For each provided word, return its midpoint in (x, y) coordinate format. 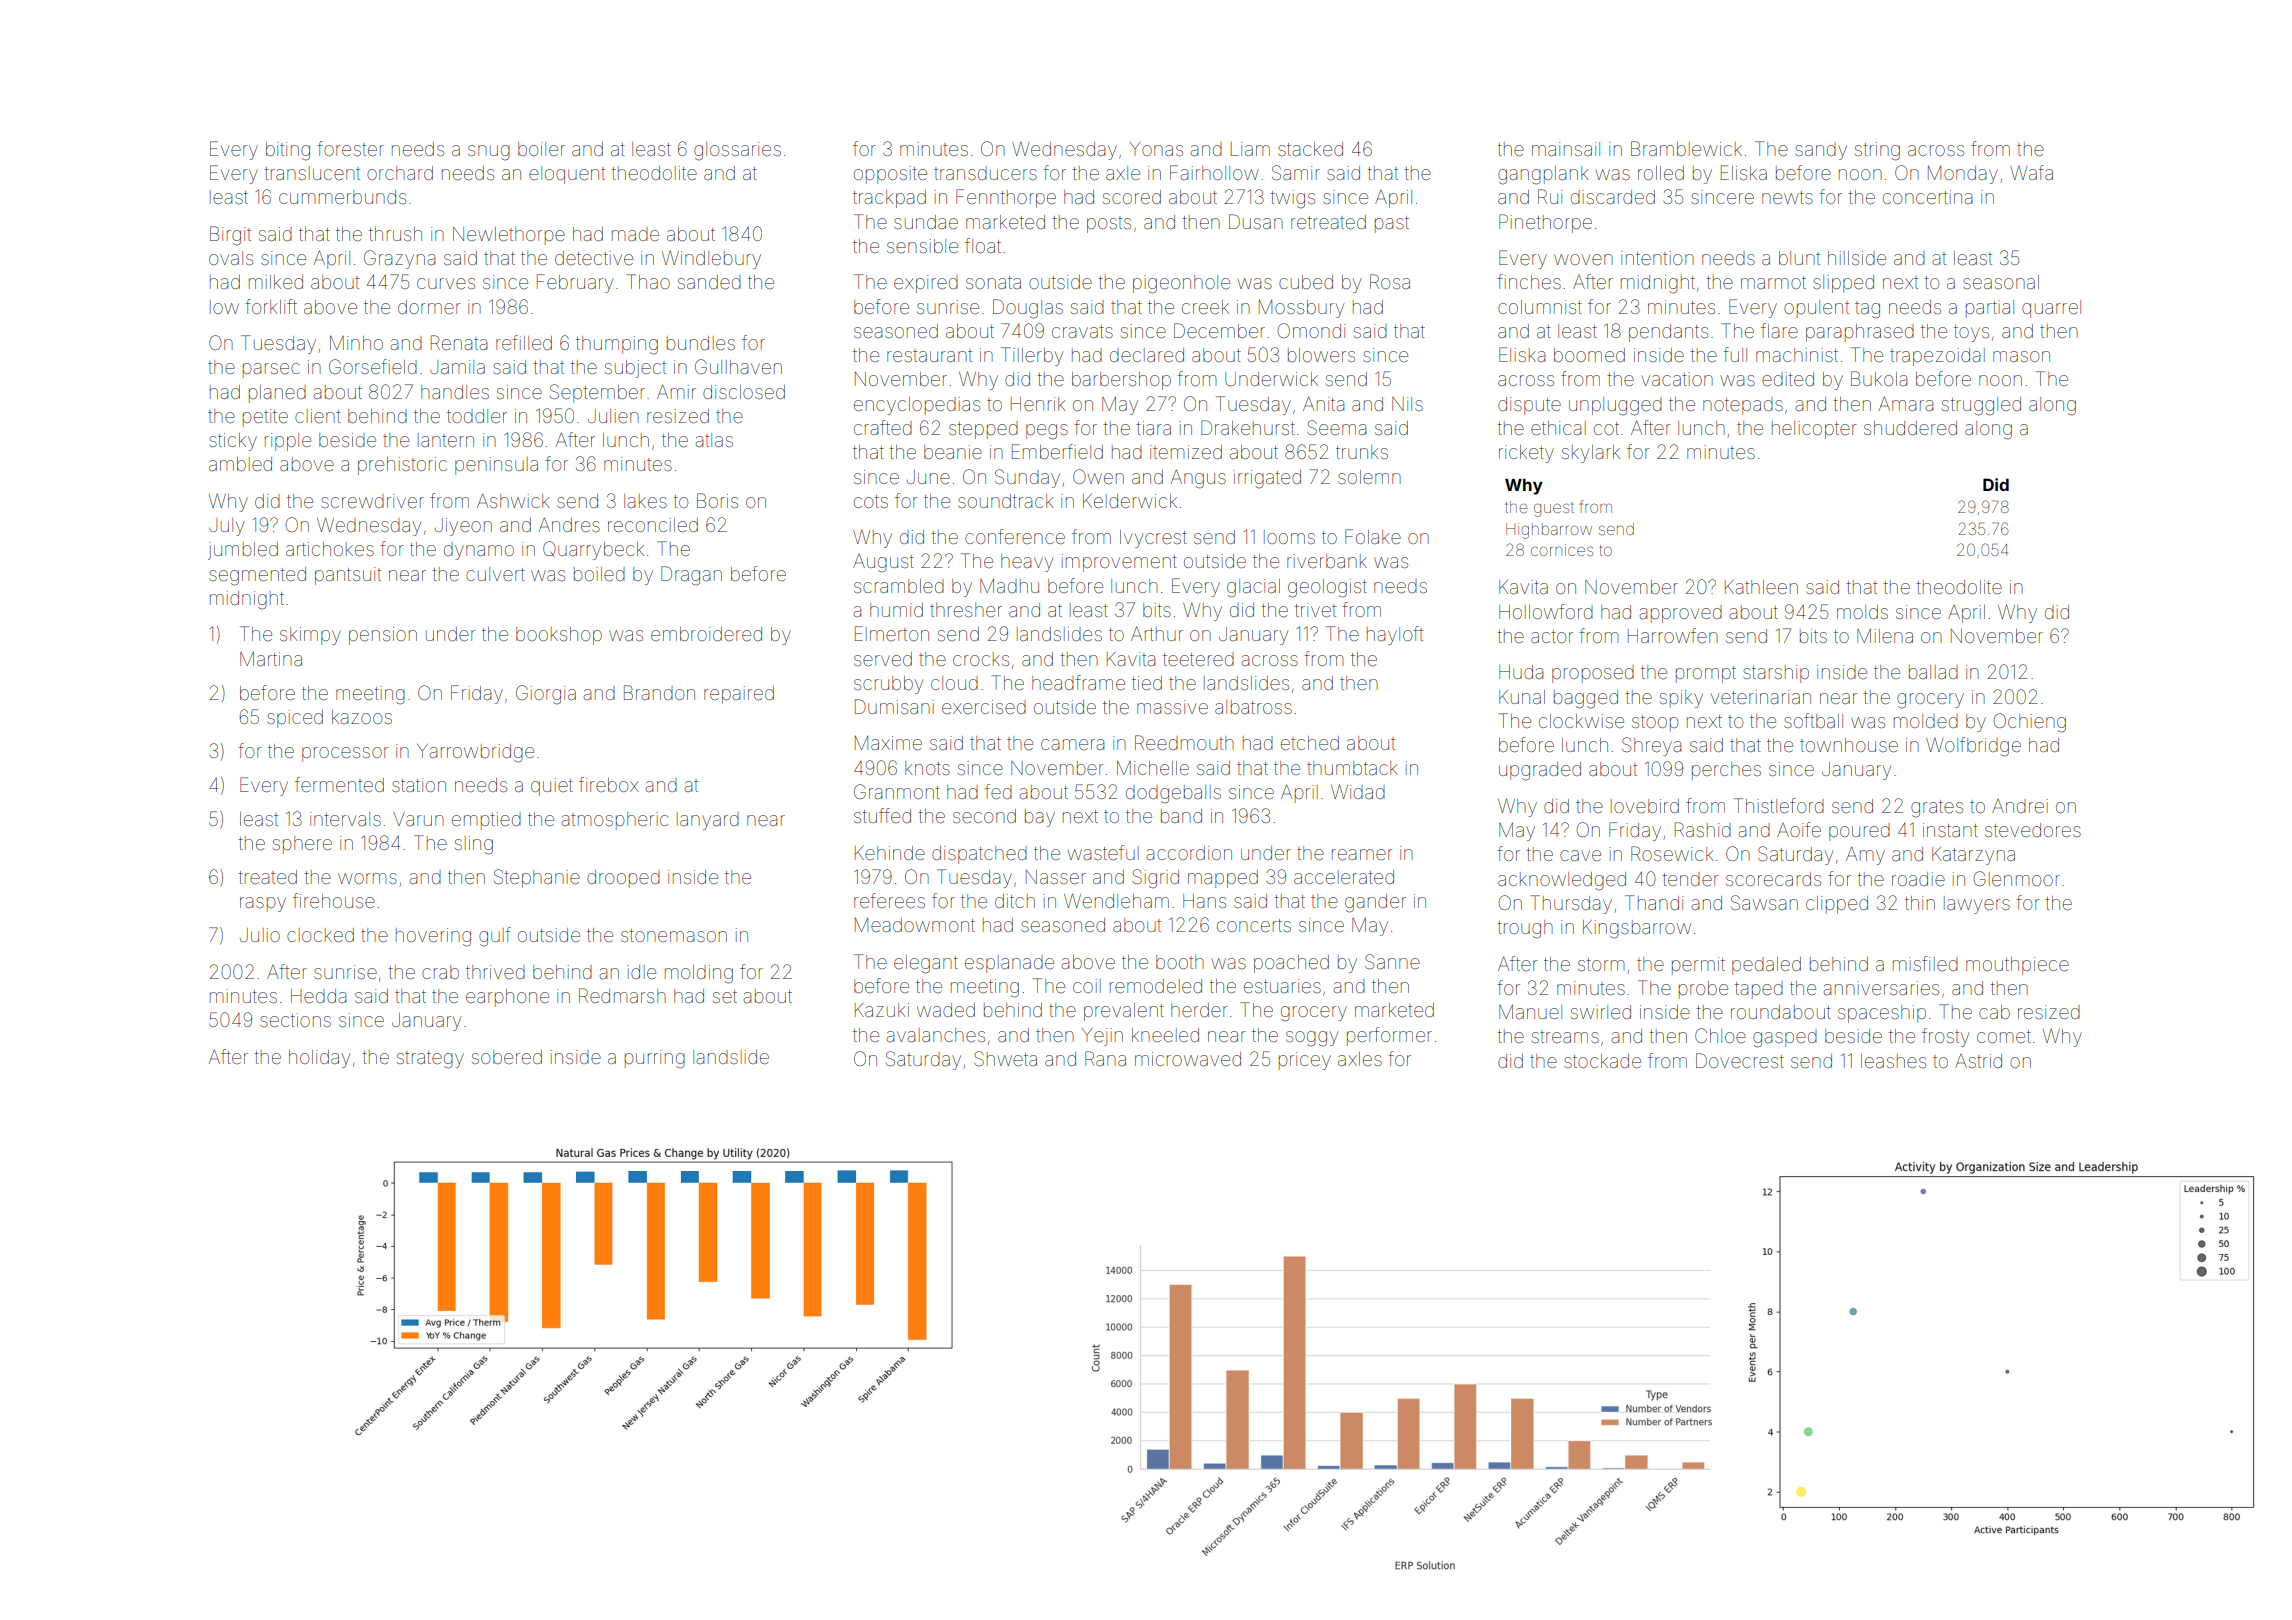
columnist (1540, 307)
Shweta (1005, 1058)
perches (1726, 771)
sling (474, 845)
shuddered (1910, 428)
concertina (1927, 197)
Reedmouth (1184, 742)
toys (1971, 333)
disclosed (744, 392)
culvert (495, 574)
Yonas (1156, 149)
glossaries (737, 151)
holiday (319, 1059)
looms (1289, 537)
